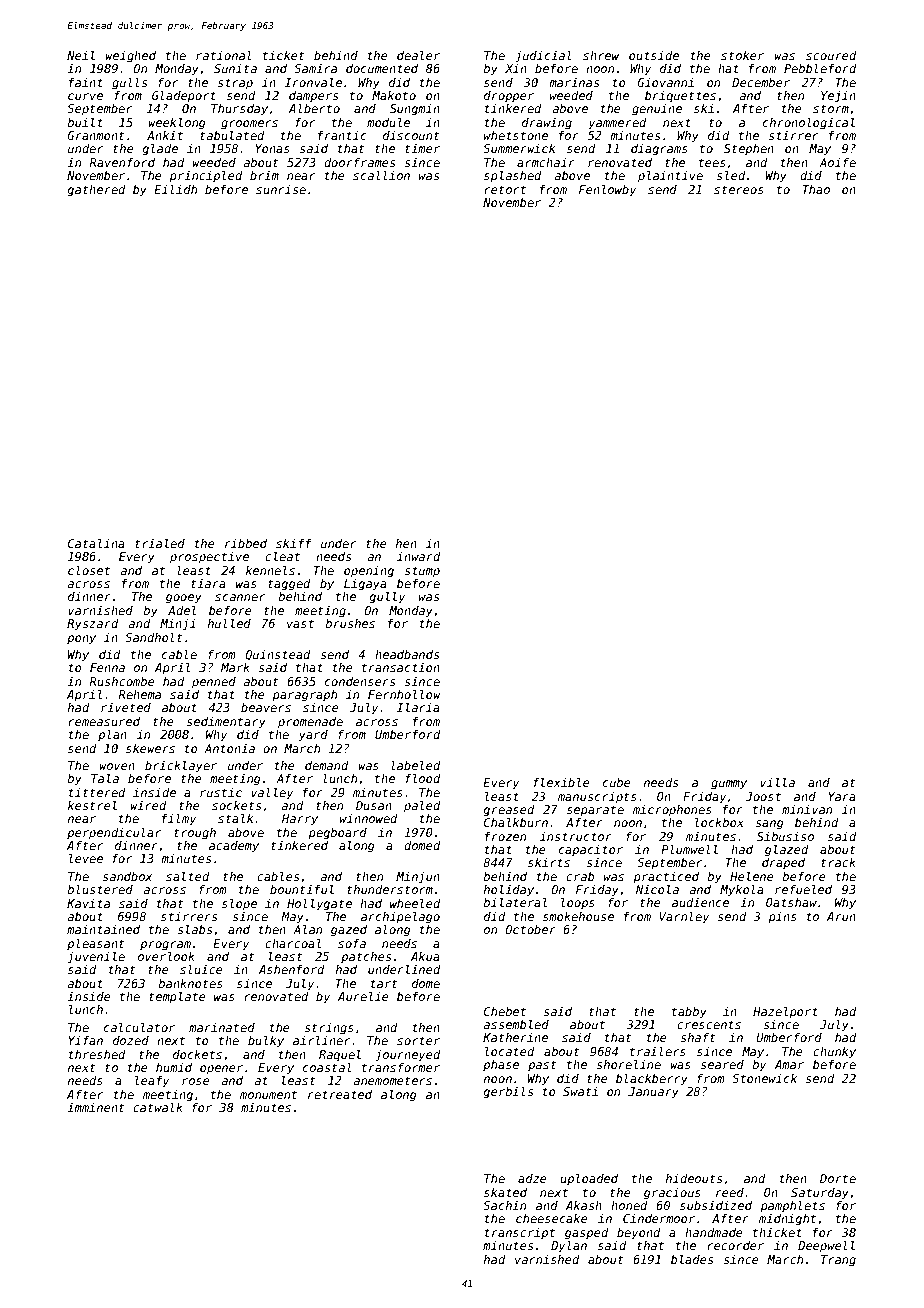 The width and height of the screenshot is (924, 1308). Describe the element at coordinates (689, 1013) in the screenshot. I see `tabby` at that location.
